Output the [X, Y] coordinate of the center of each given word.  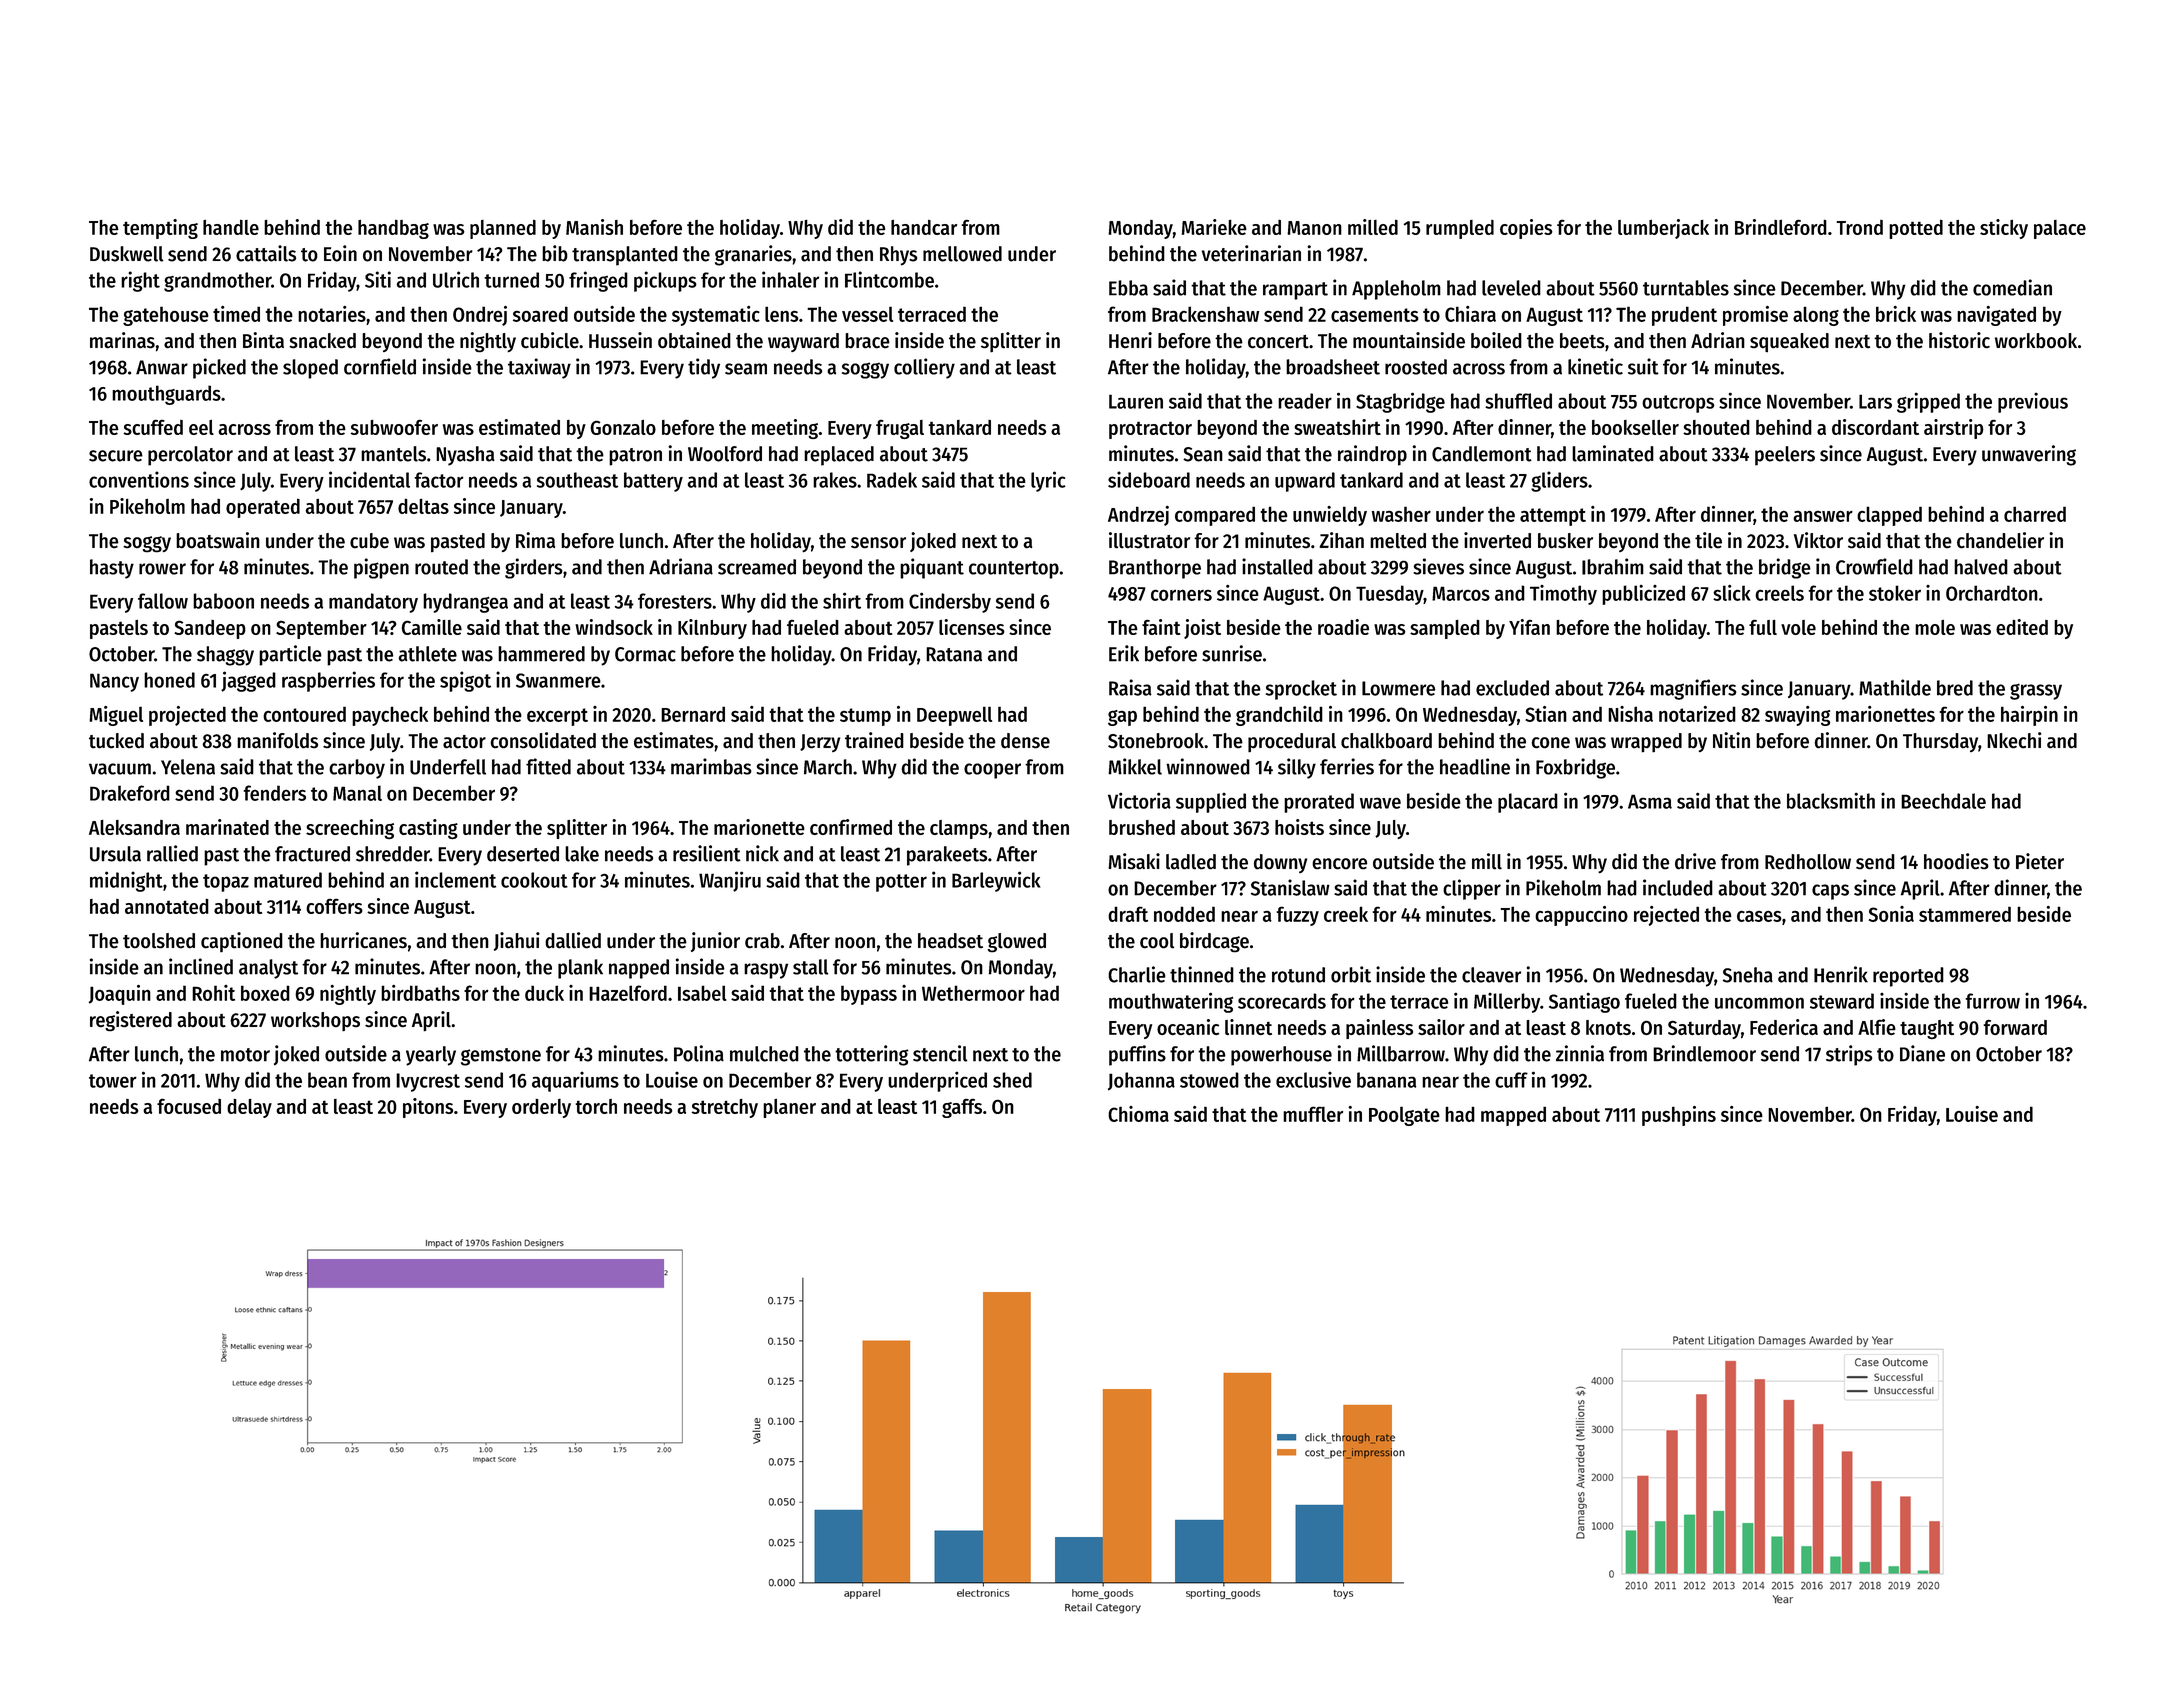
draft [1128, 914]
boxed [265, 993]
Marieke [1214, 227]
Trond [1860, 227]
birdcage [1214, 942]
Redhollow [1808, 862]
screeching [350, 829]
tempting [160, 229]
